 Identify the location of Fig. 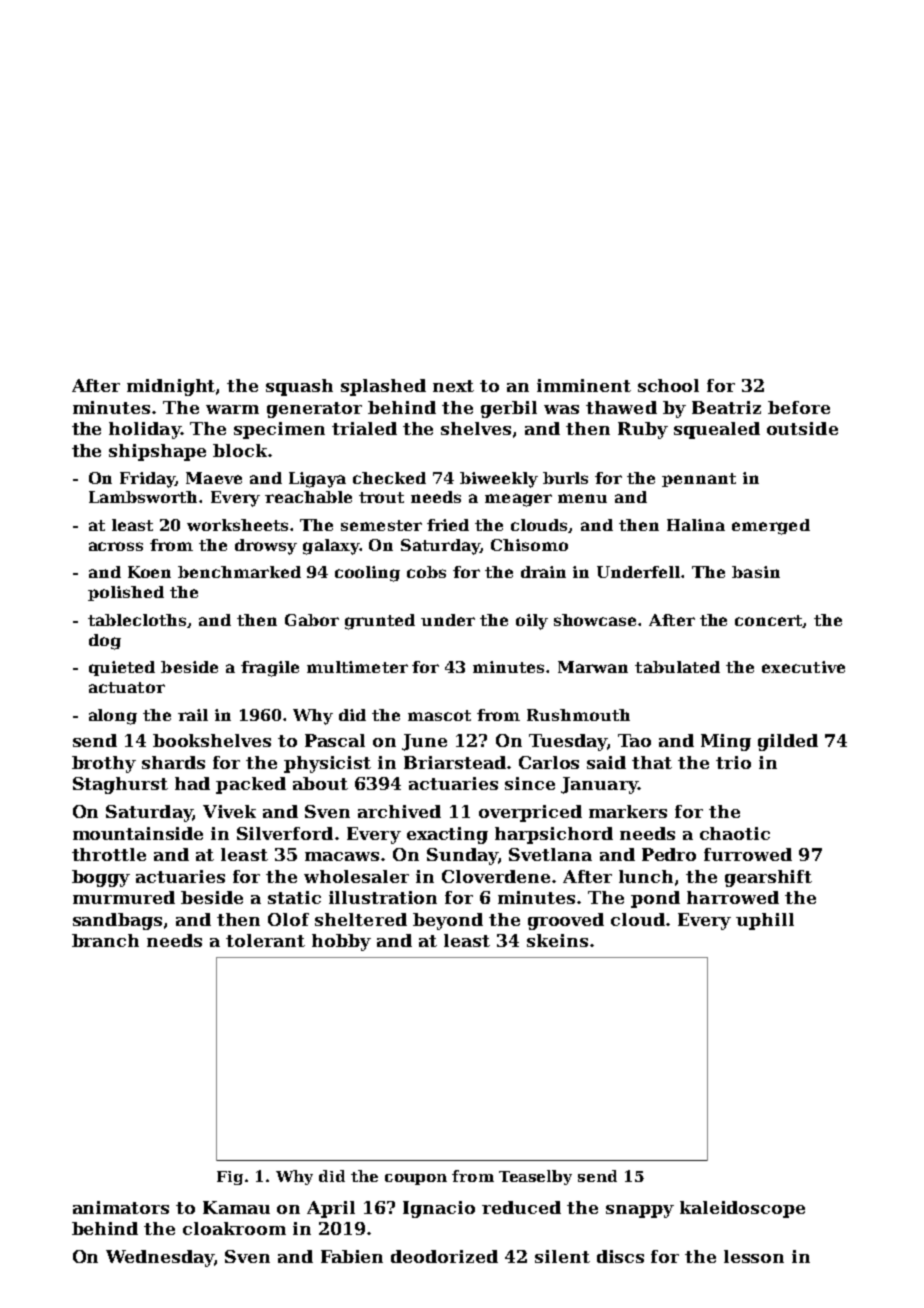
(230, 1178).
